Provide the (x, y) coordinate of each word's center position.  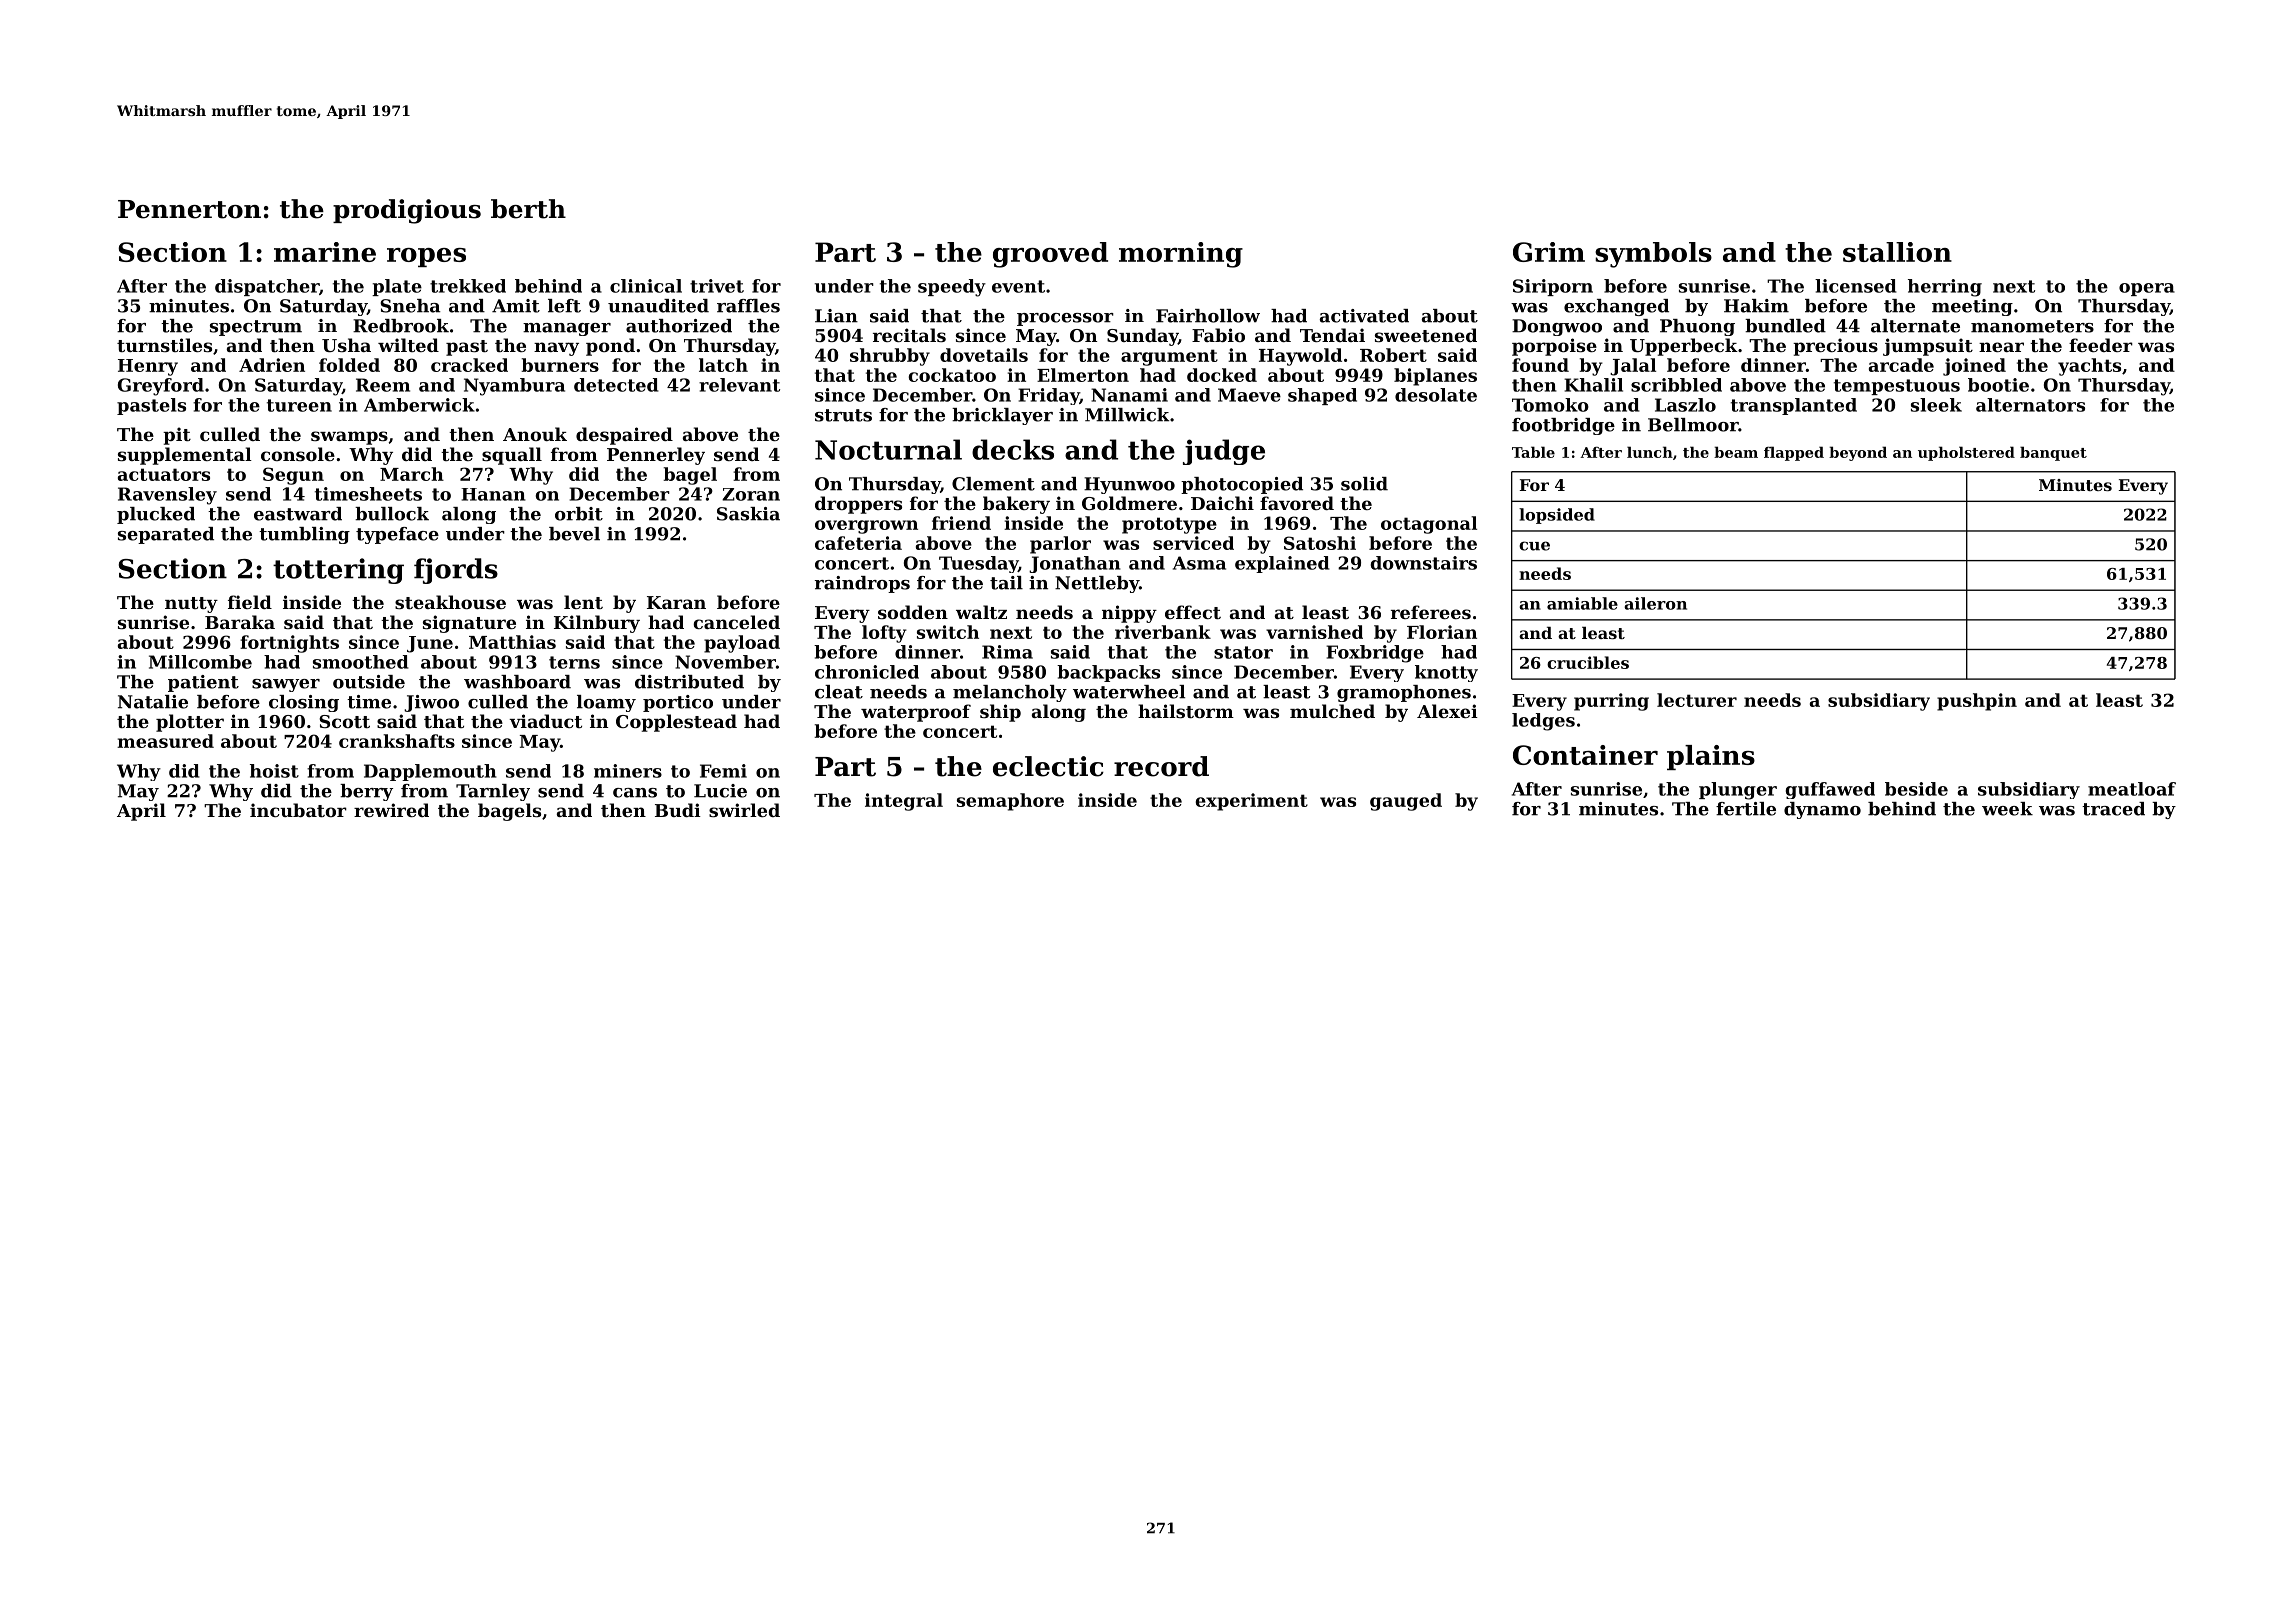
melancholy (1010, 693)
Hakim (1756, 306)
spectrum (256, 328)
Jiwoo (431, 703)
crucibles (1588, 662)
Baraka (240, 622)
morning (1181, 255)
